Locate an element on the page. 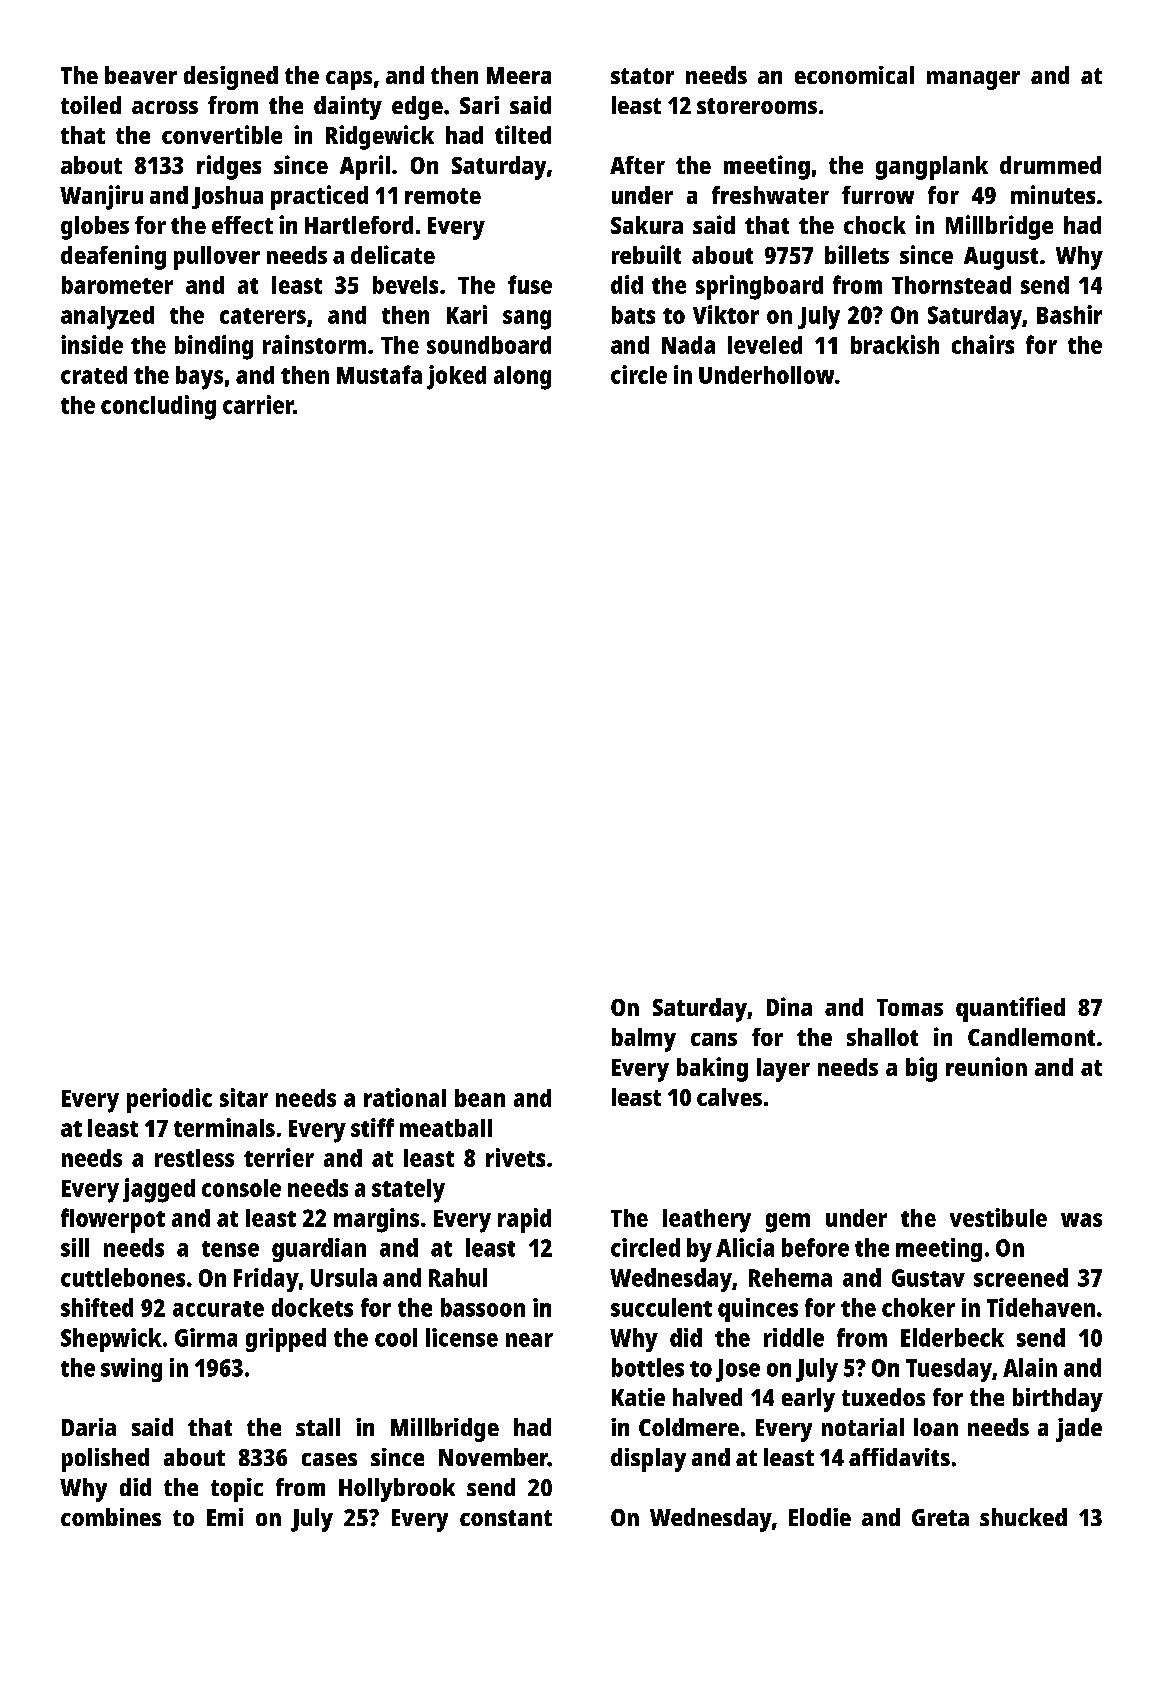 The width and height of the document is (1163, 1685). Nada is located at coordinates (688, 345).
